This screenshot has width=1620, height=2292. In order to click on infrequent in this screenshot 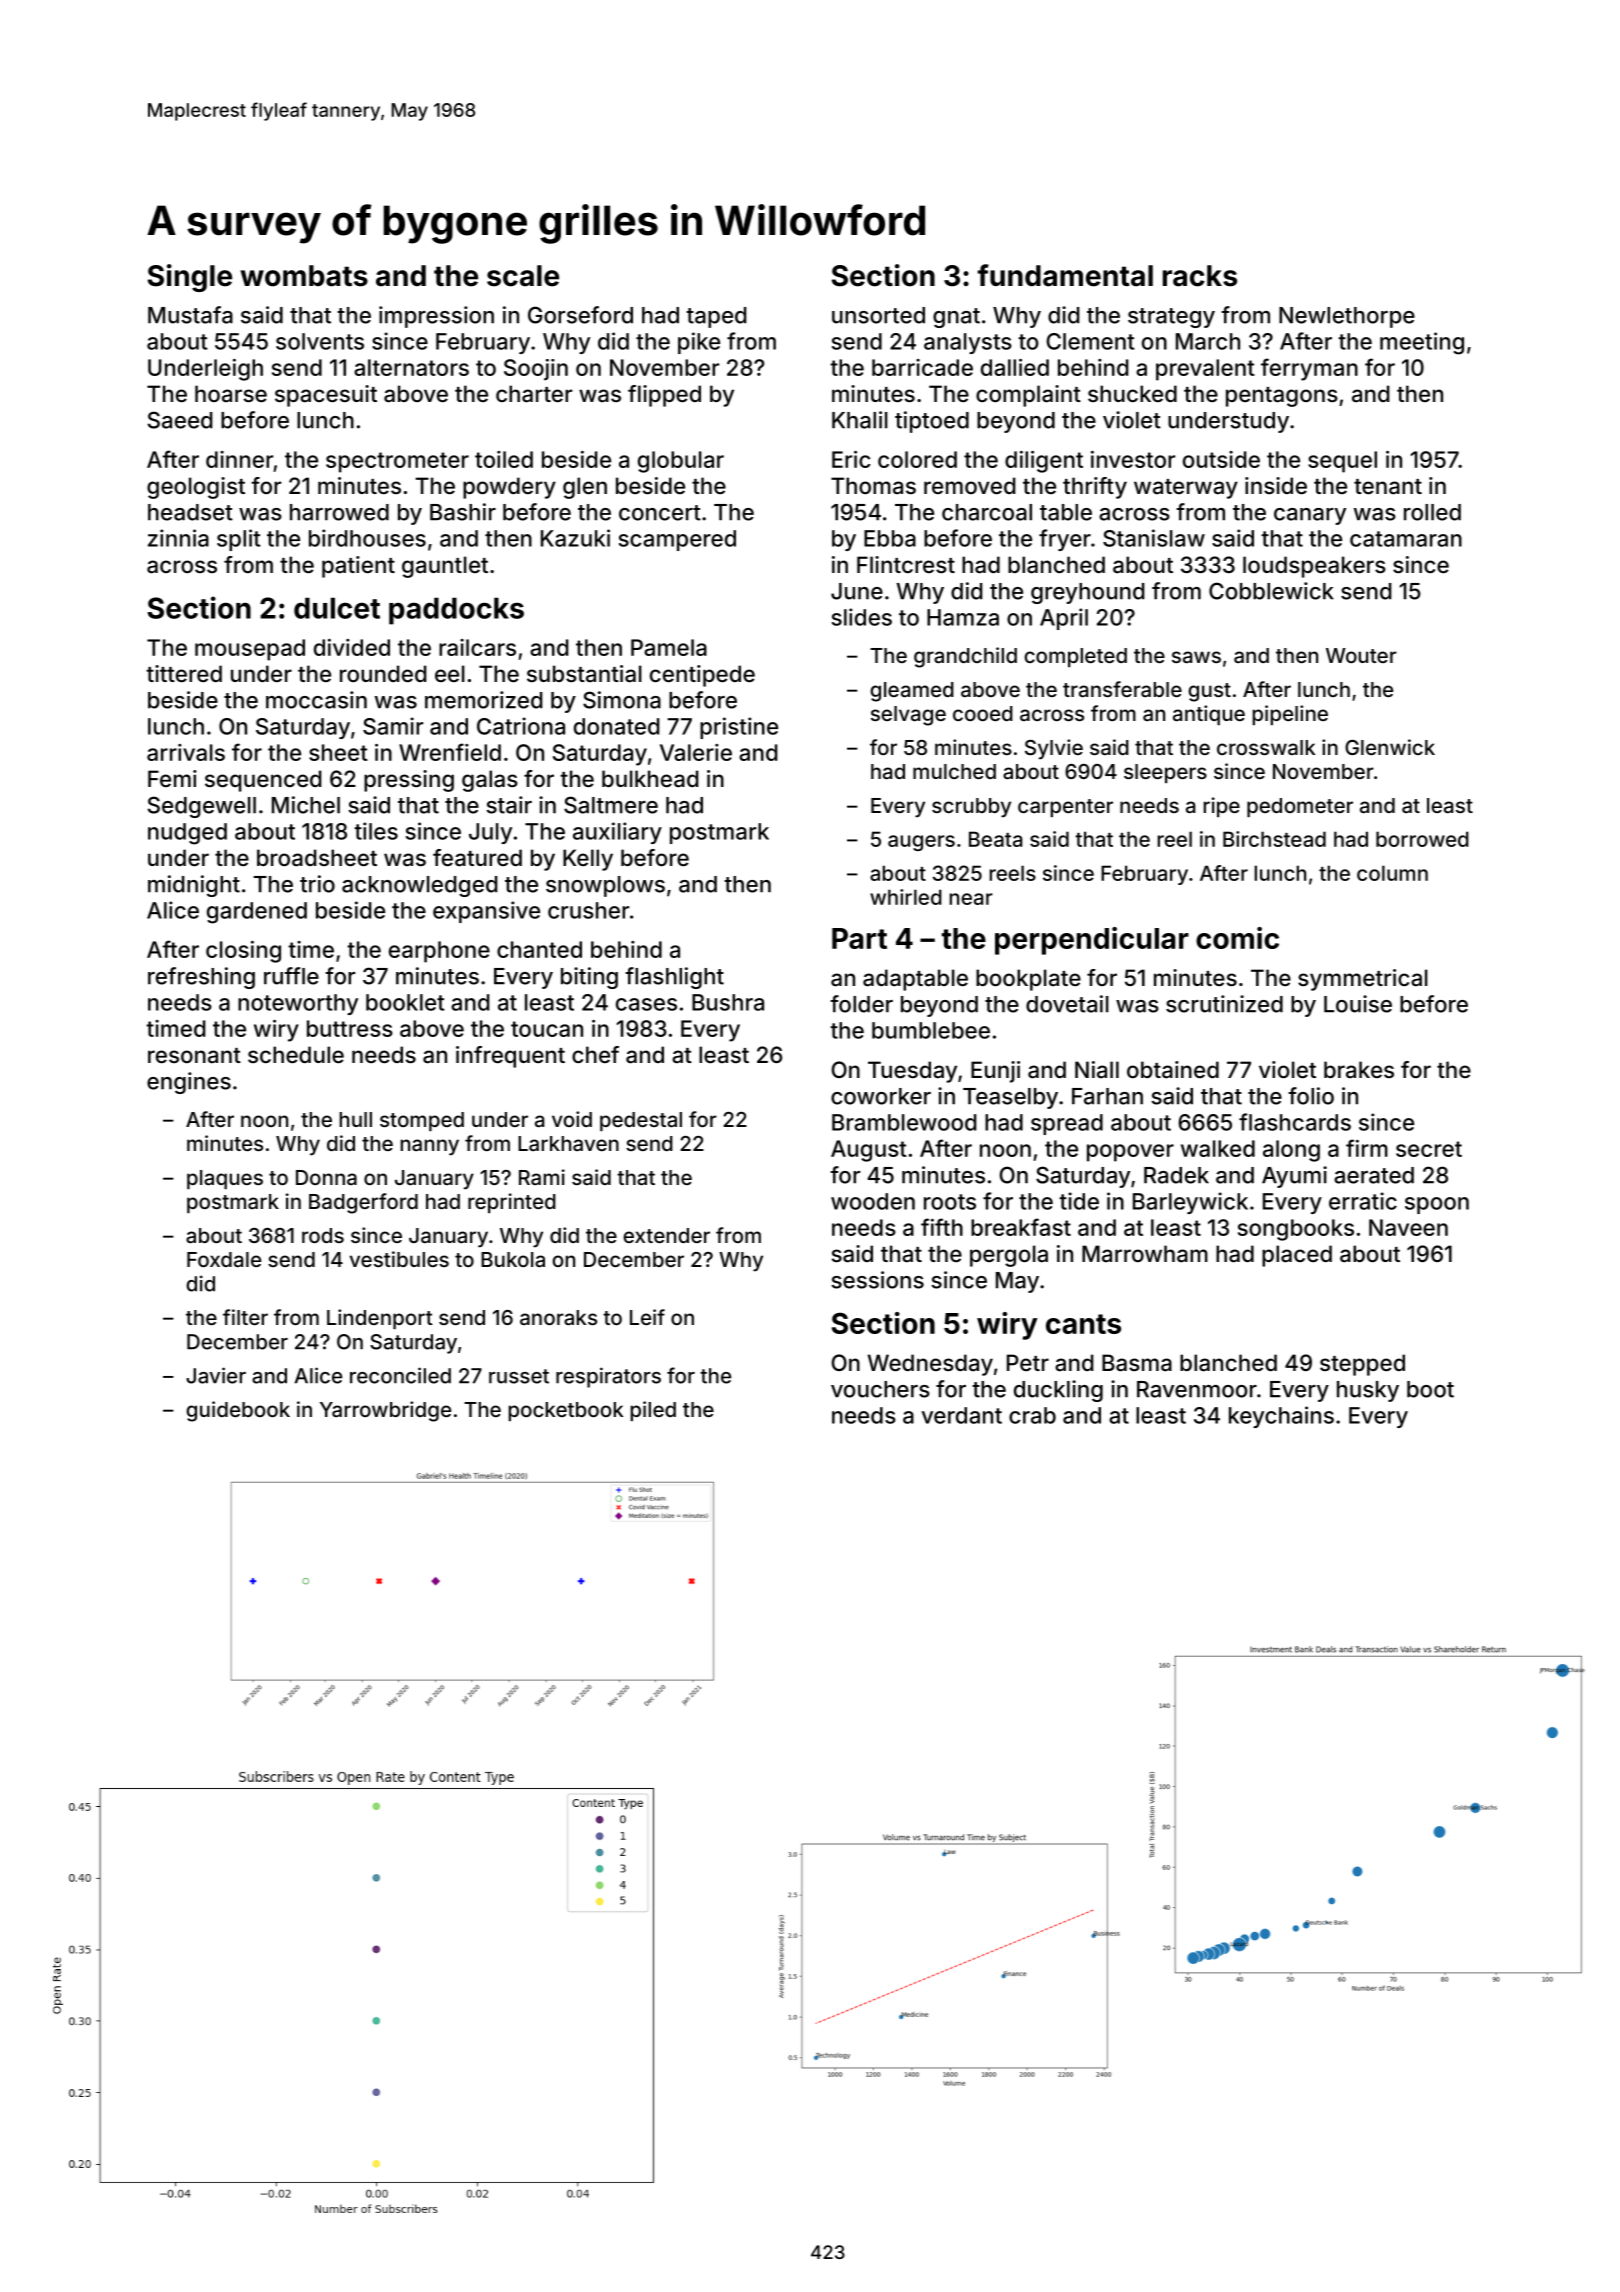, I will do `click(510, 1057)`.
